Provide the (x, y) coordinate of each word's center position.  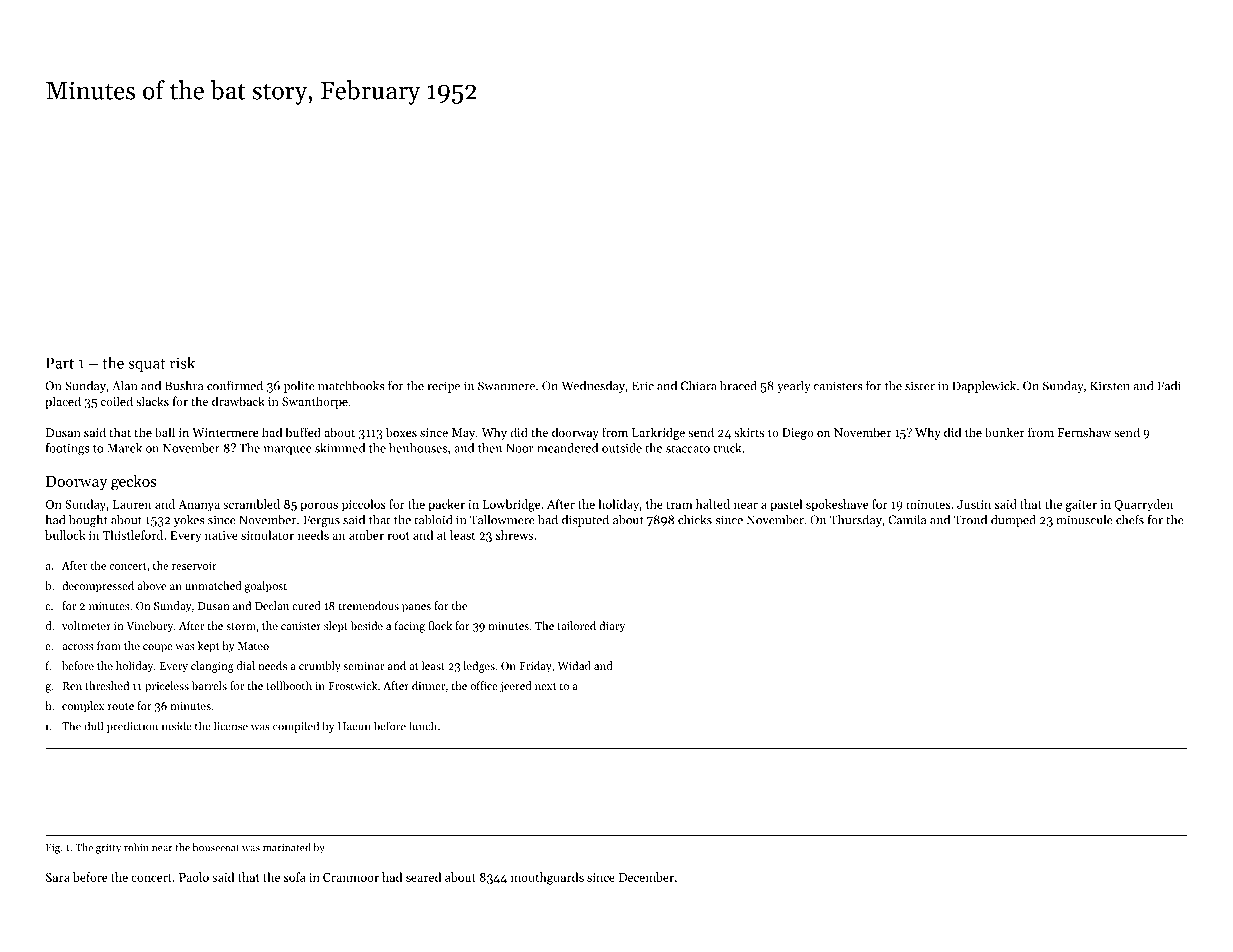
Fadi (1169, 386)
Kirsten (1110, 386)
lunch (423, 726)
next (546, 686)
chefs (1130, 519)
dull (93, 726)
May (463, 434)
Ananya (199, 506)
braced (738, 386)
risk (182, 362)
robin (136, 847)
